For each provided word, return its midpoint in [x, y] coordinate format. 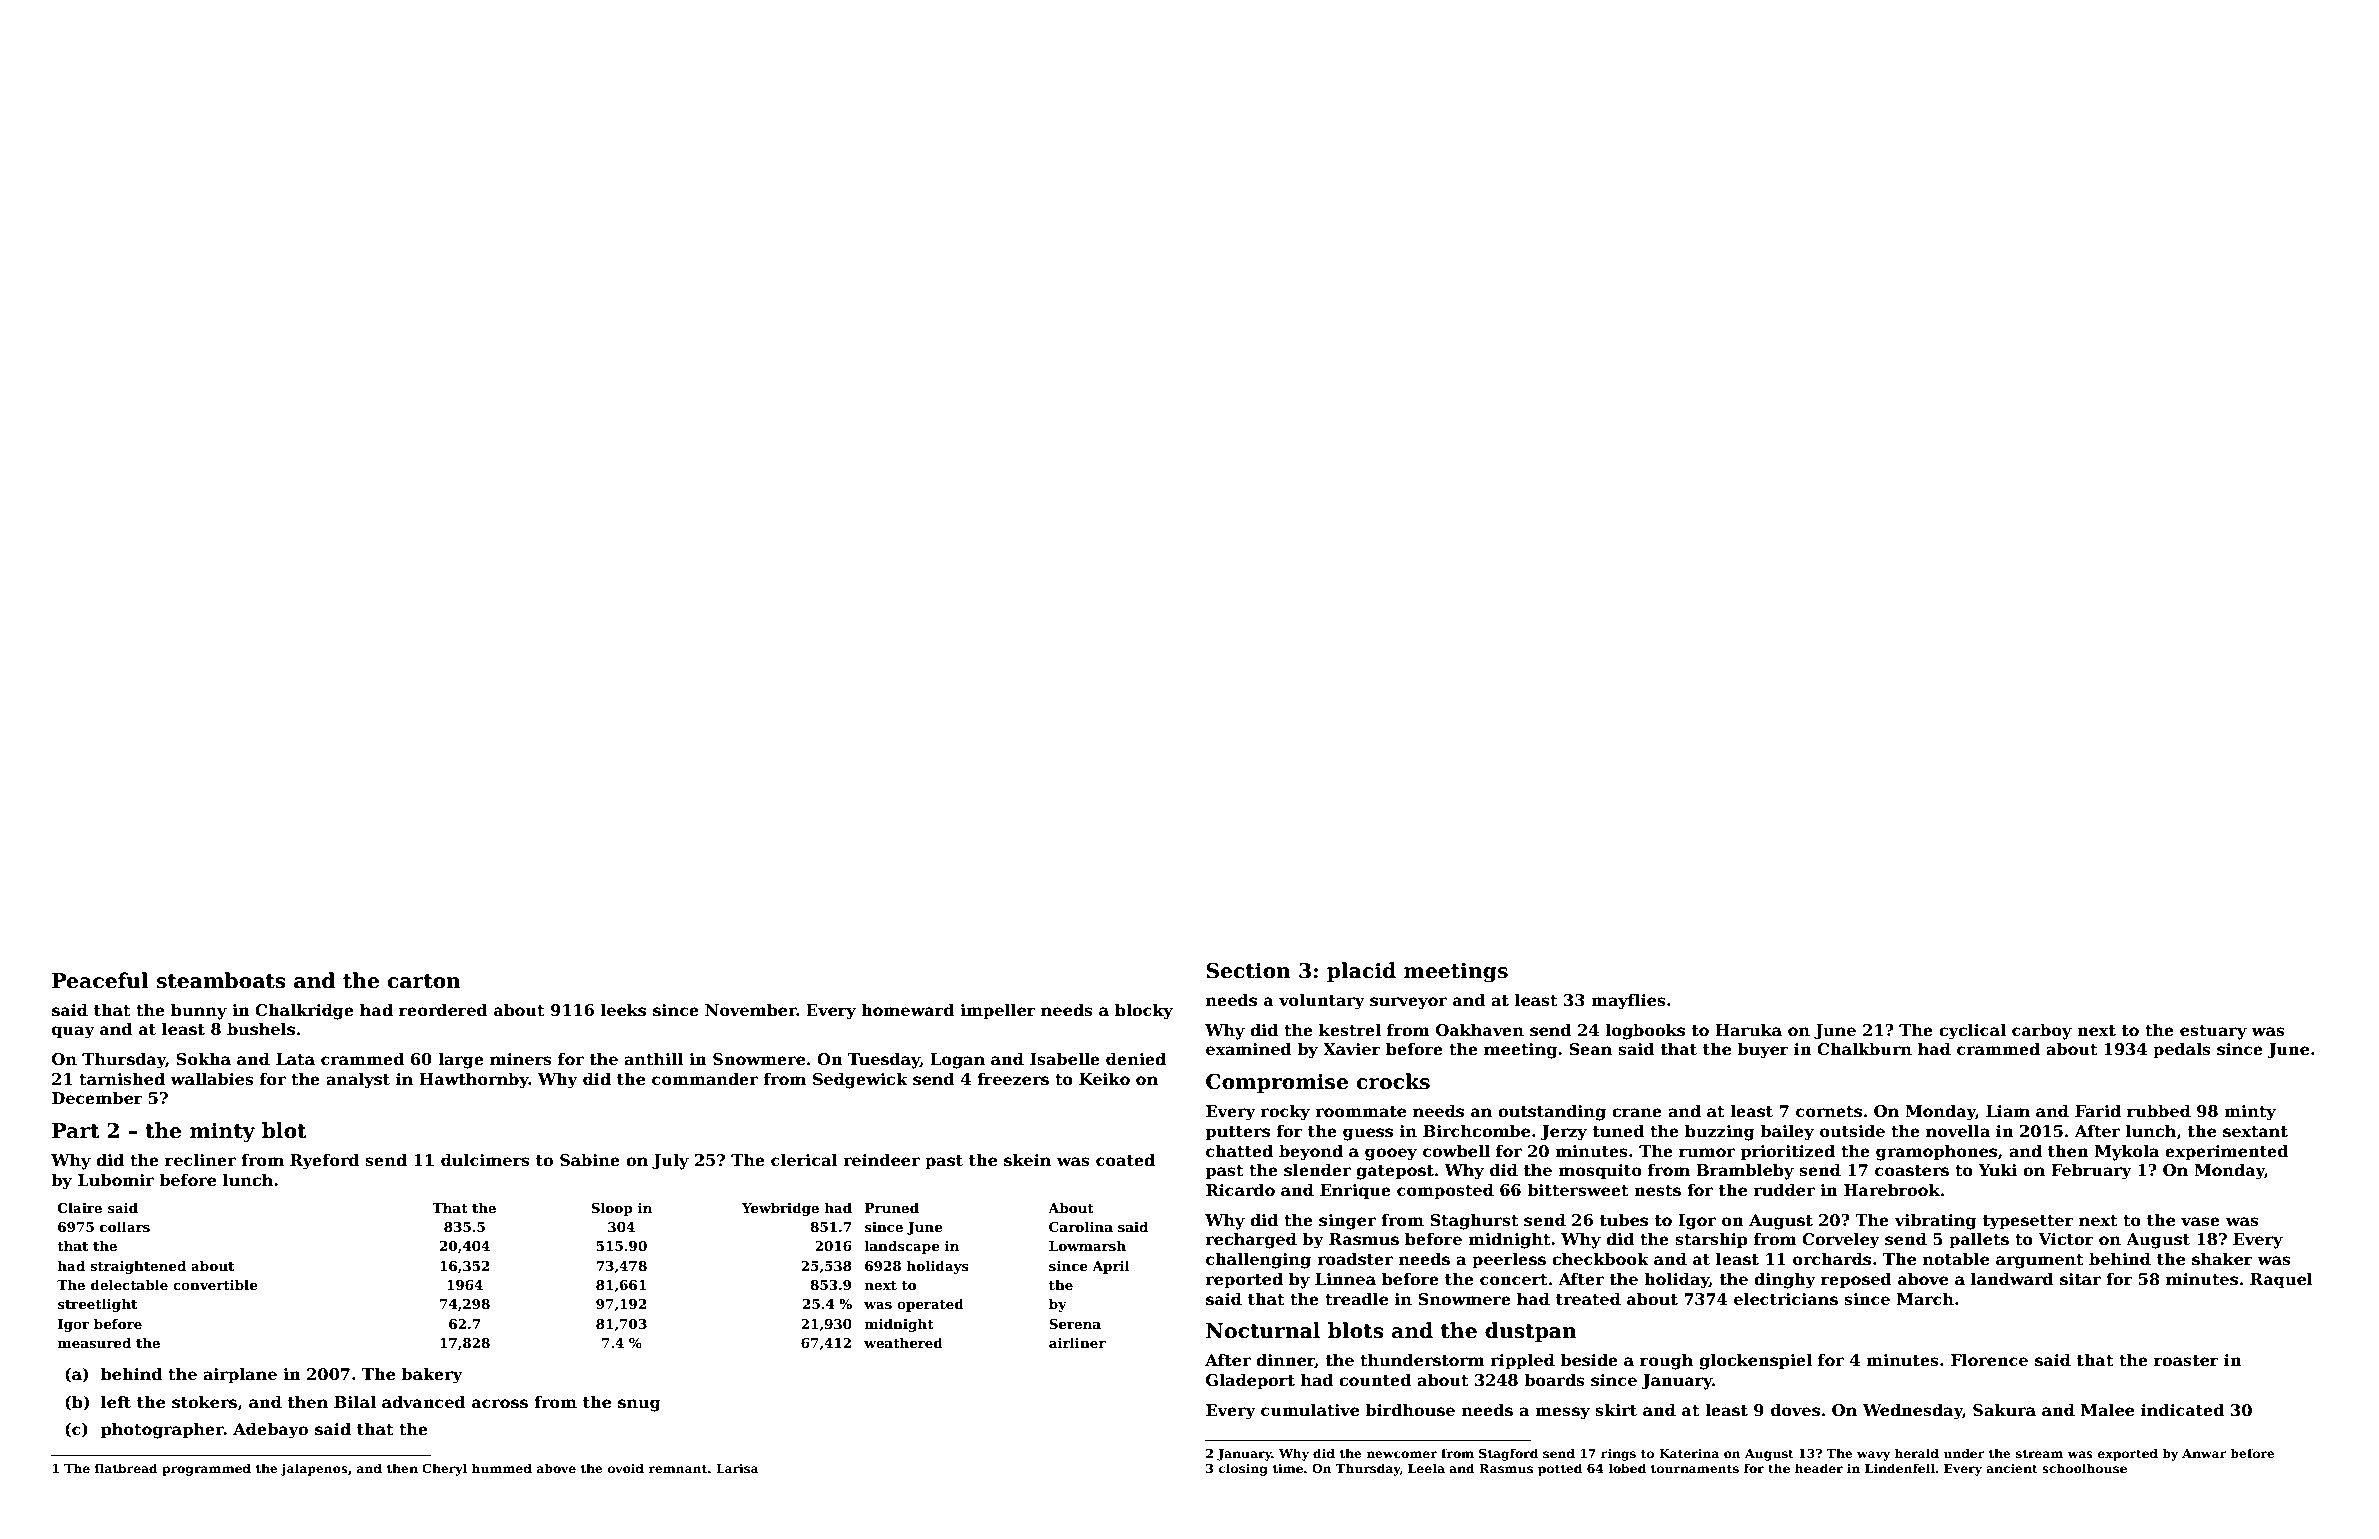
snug [639, 1405]
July [670, 1161]
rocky [1285, 1112]
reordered [443, 1010]
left [116, 1402]
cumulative [1310, 1410]
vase [2200, 1222]
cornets [1829, 1112]
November [751, 1010]
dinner [1285, 1360]
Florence [1989, 1360]
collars [125, 1226]
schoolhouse [2084, 1468]
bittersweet [1578, 1190]
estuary [2213, 1032]
